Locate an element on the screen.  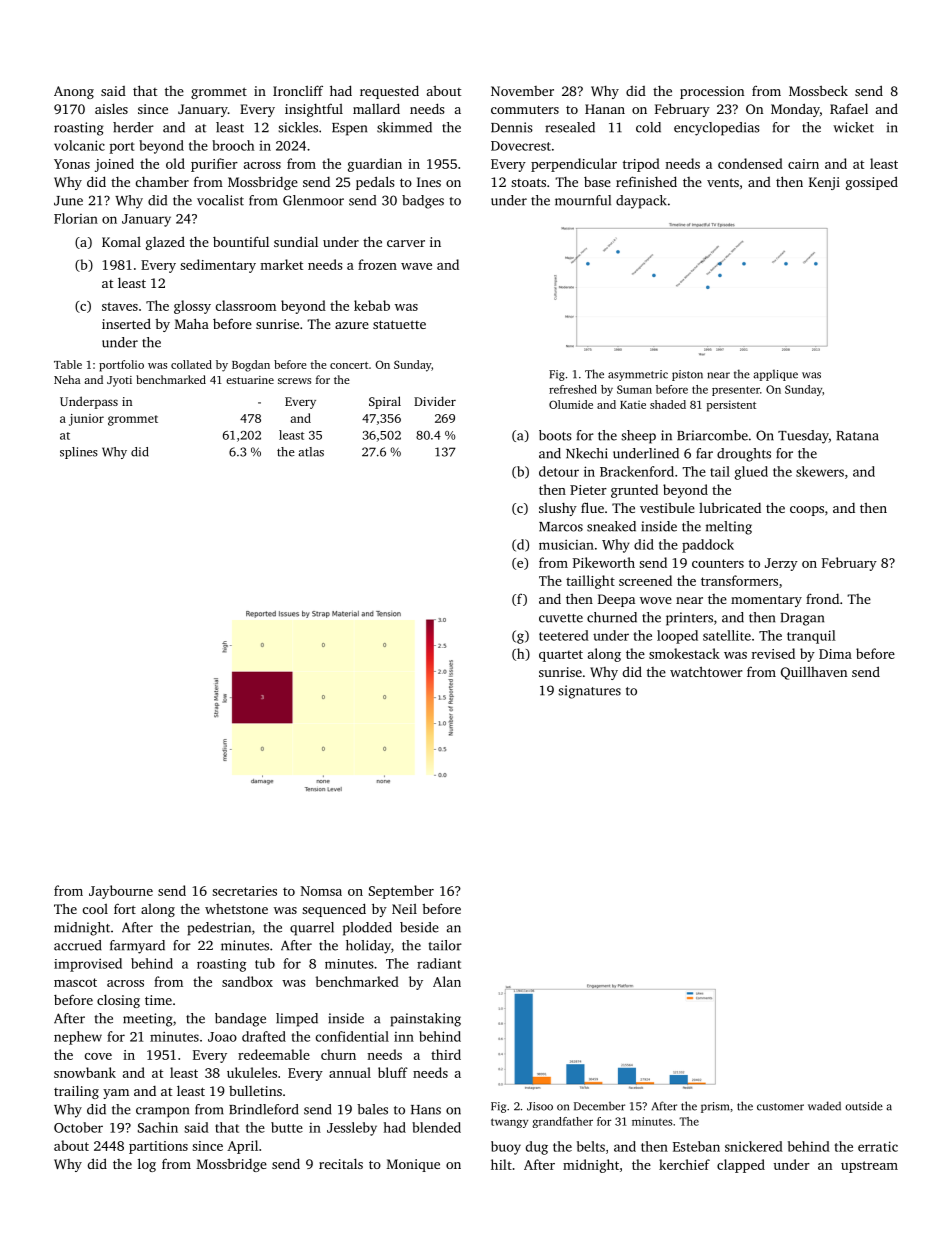
quartet is located at coordinates (561, 656).
